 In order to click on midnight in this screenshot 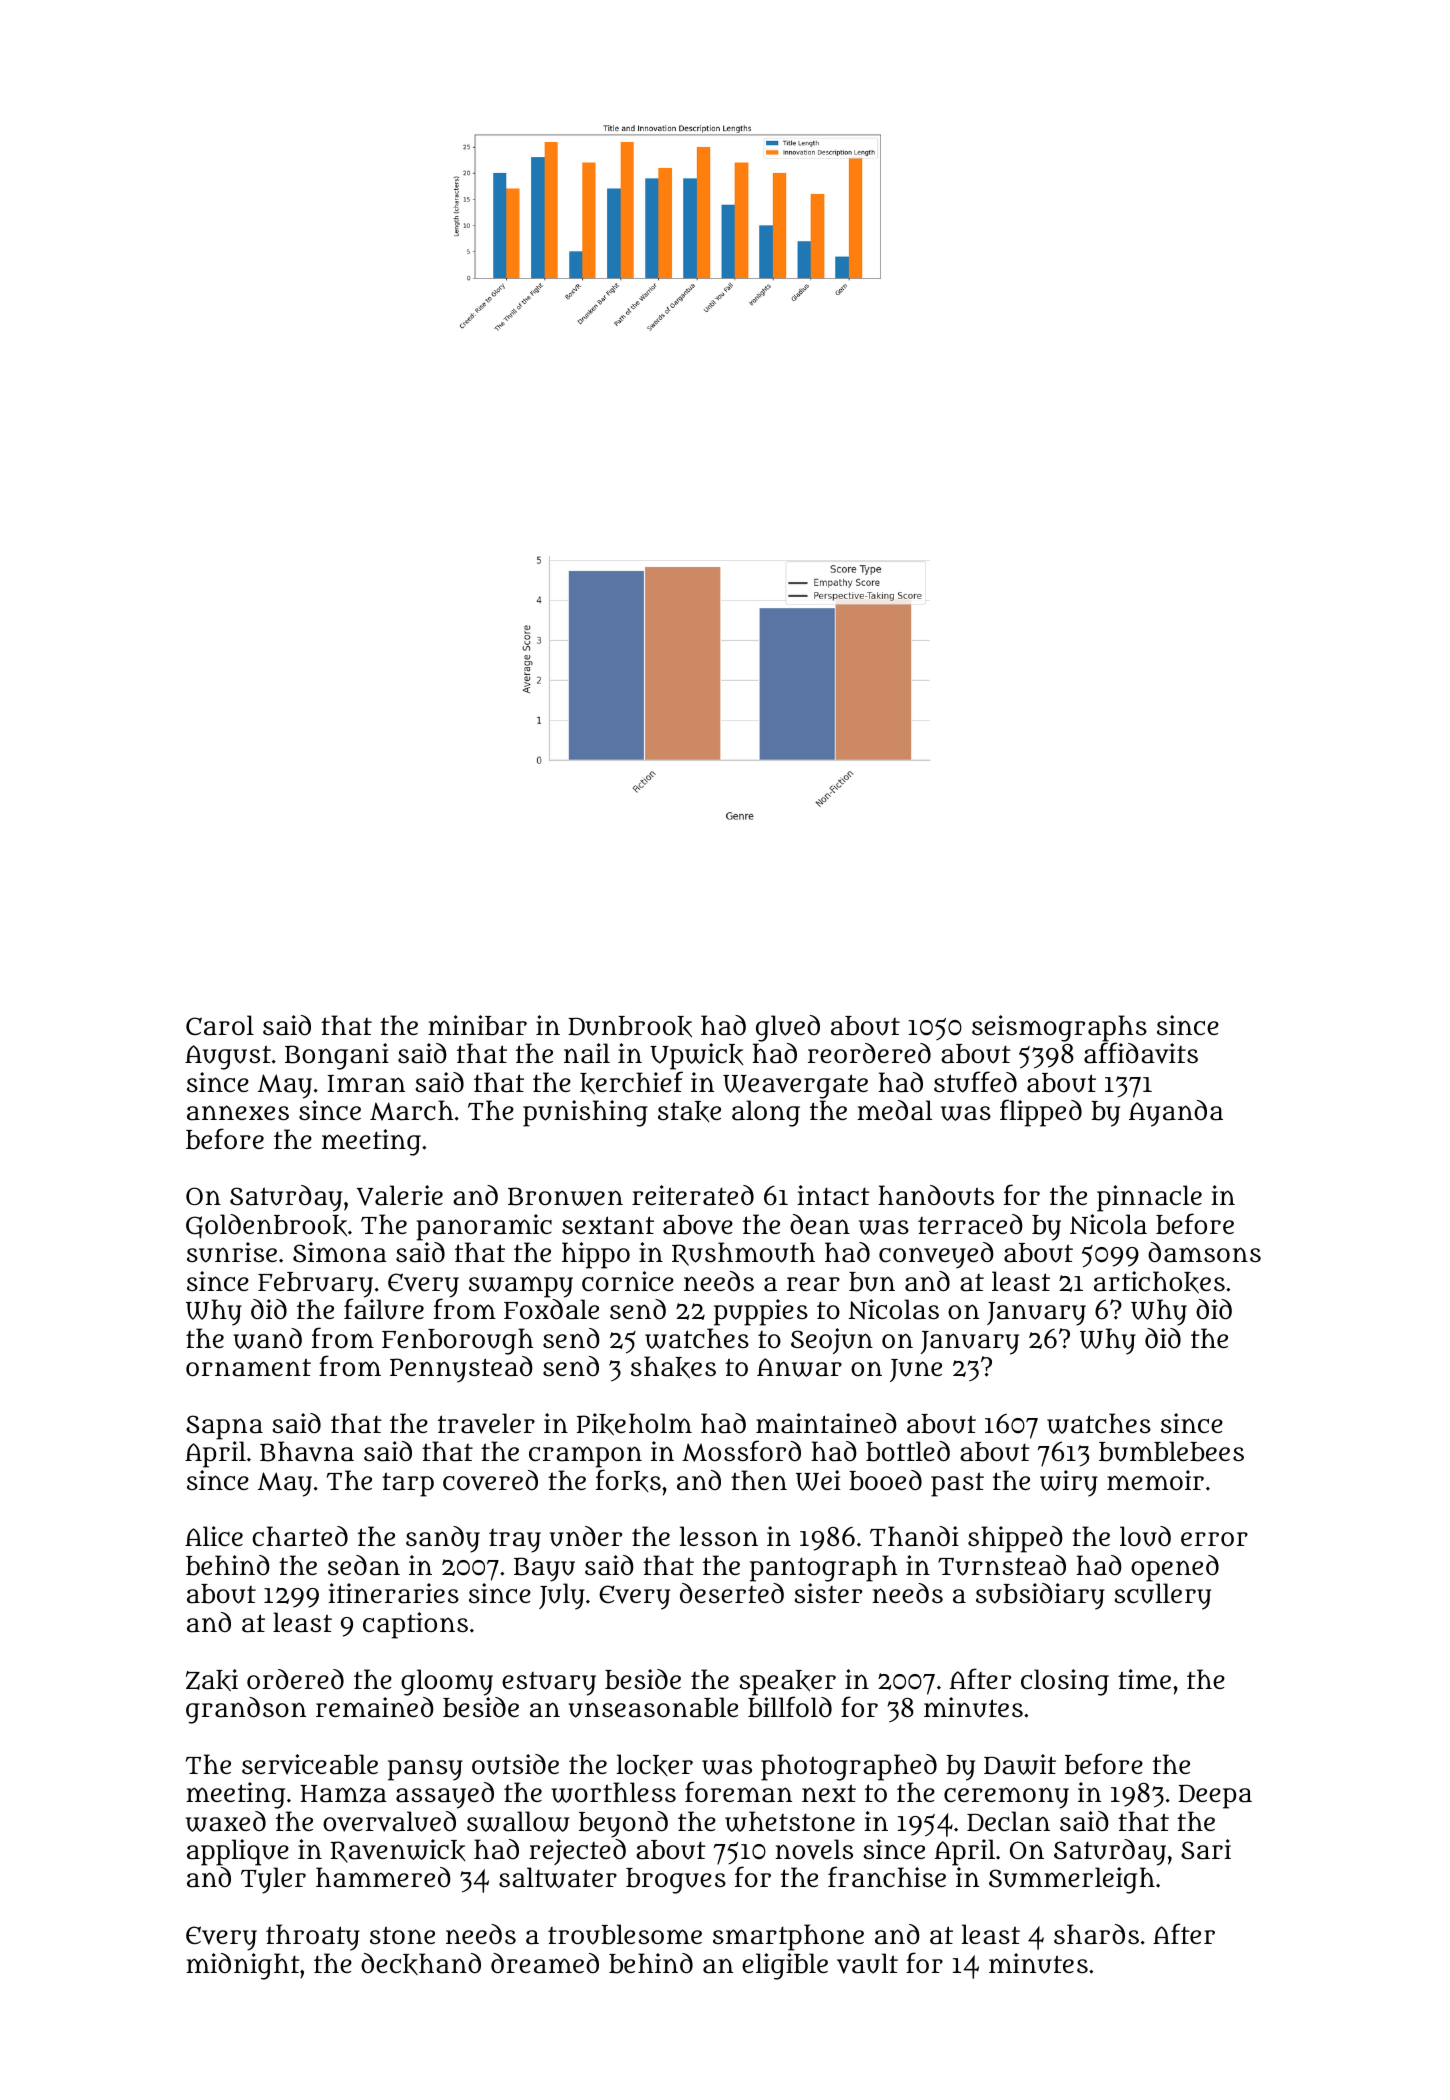, I will do `click(243, 1966)`.
